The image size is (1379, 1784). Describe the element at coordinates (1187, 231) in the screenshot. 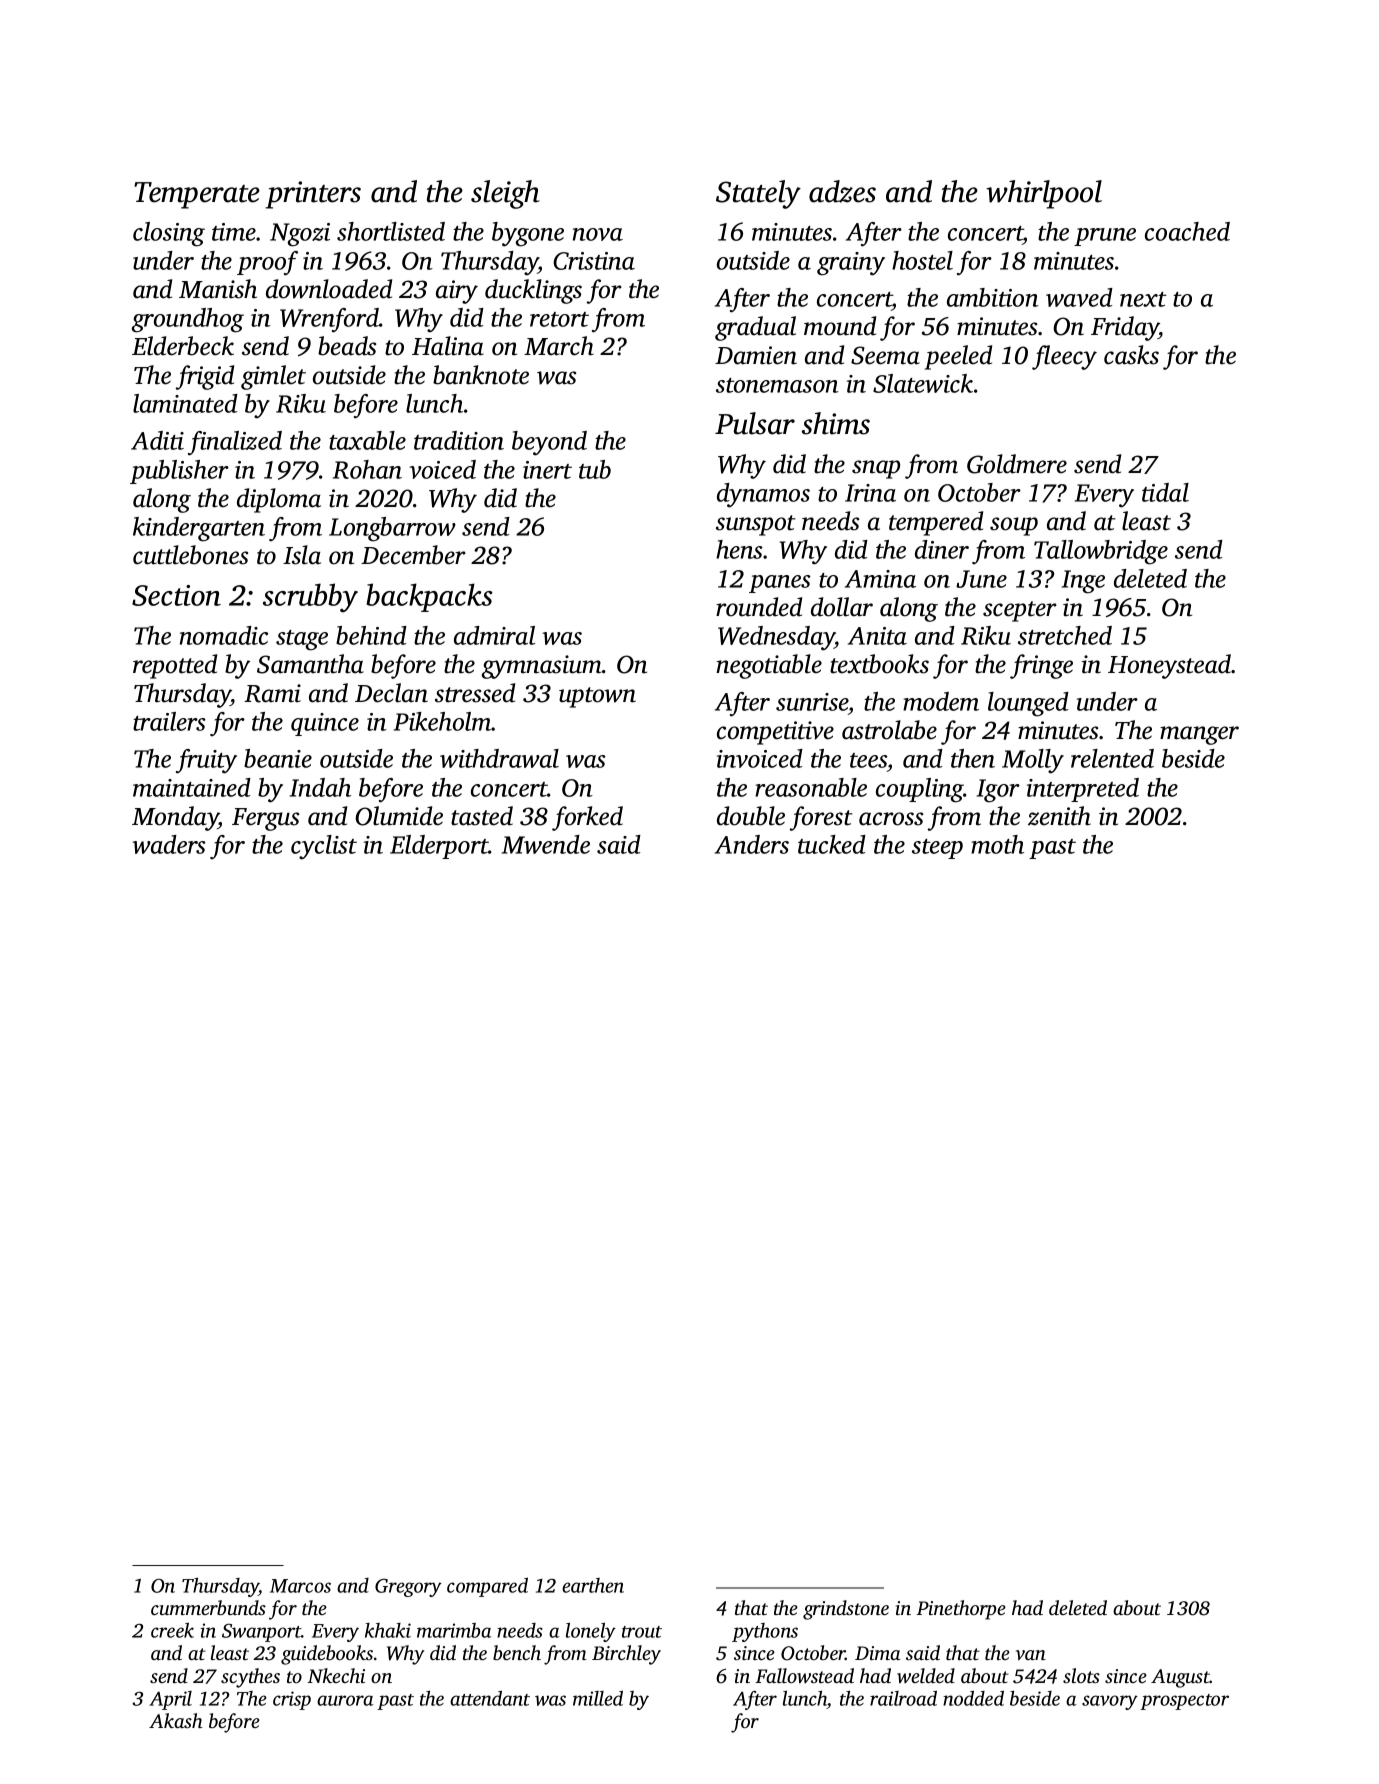

I see `coached` at that location.
